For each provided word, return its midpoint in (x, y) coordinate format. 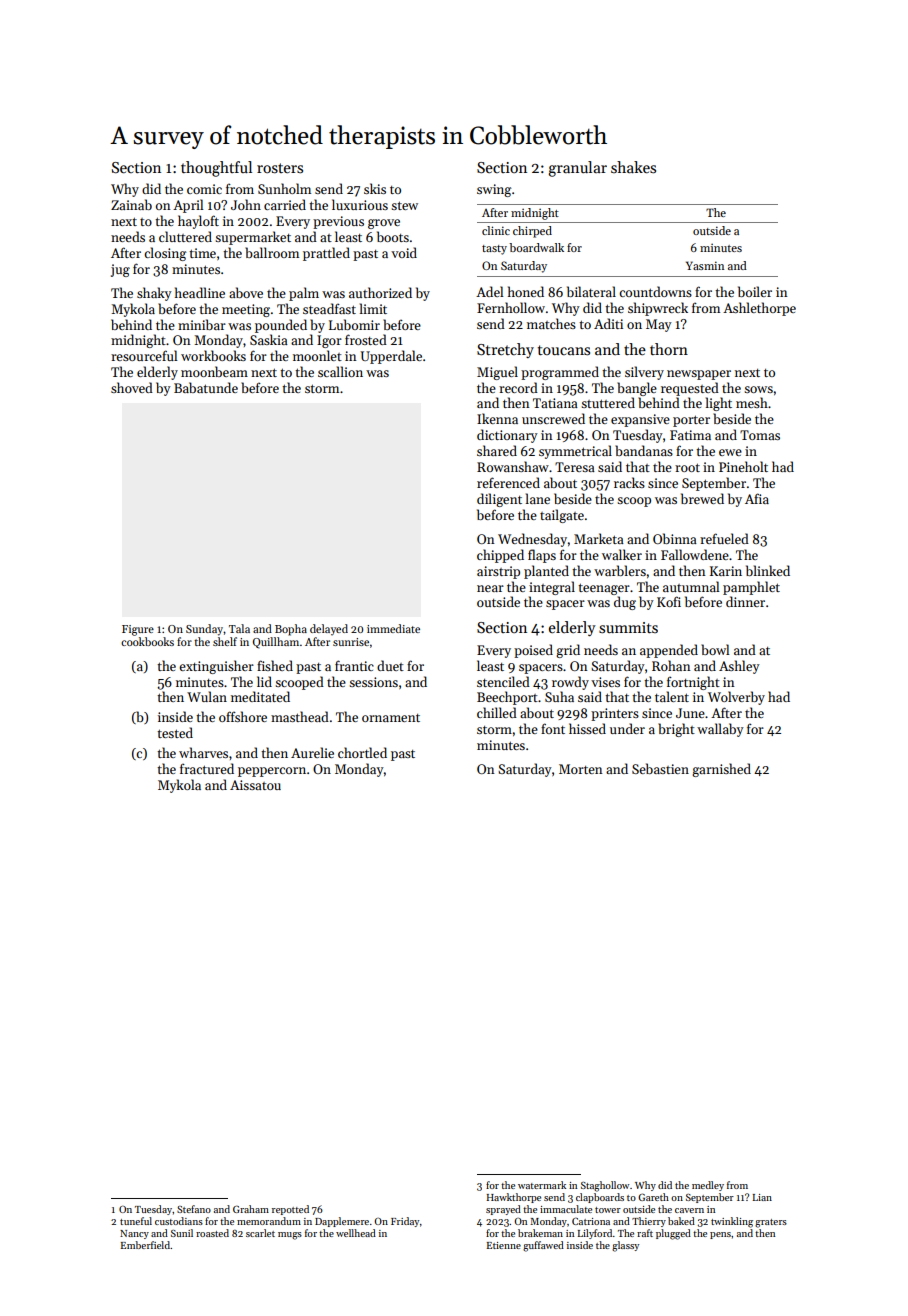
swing (494, 190)
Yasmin (705, 265)
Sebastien (660, 768)
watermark (542, 1185)
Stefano (194, 1209)
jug (120, 270)
